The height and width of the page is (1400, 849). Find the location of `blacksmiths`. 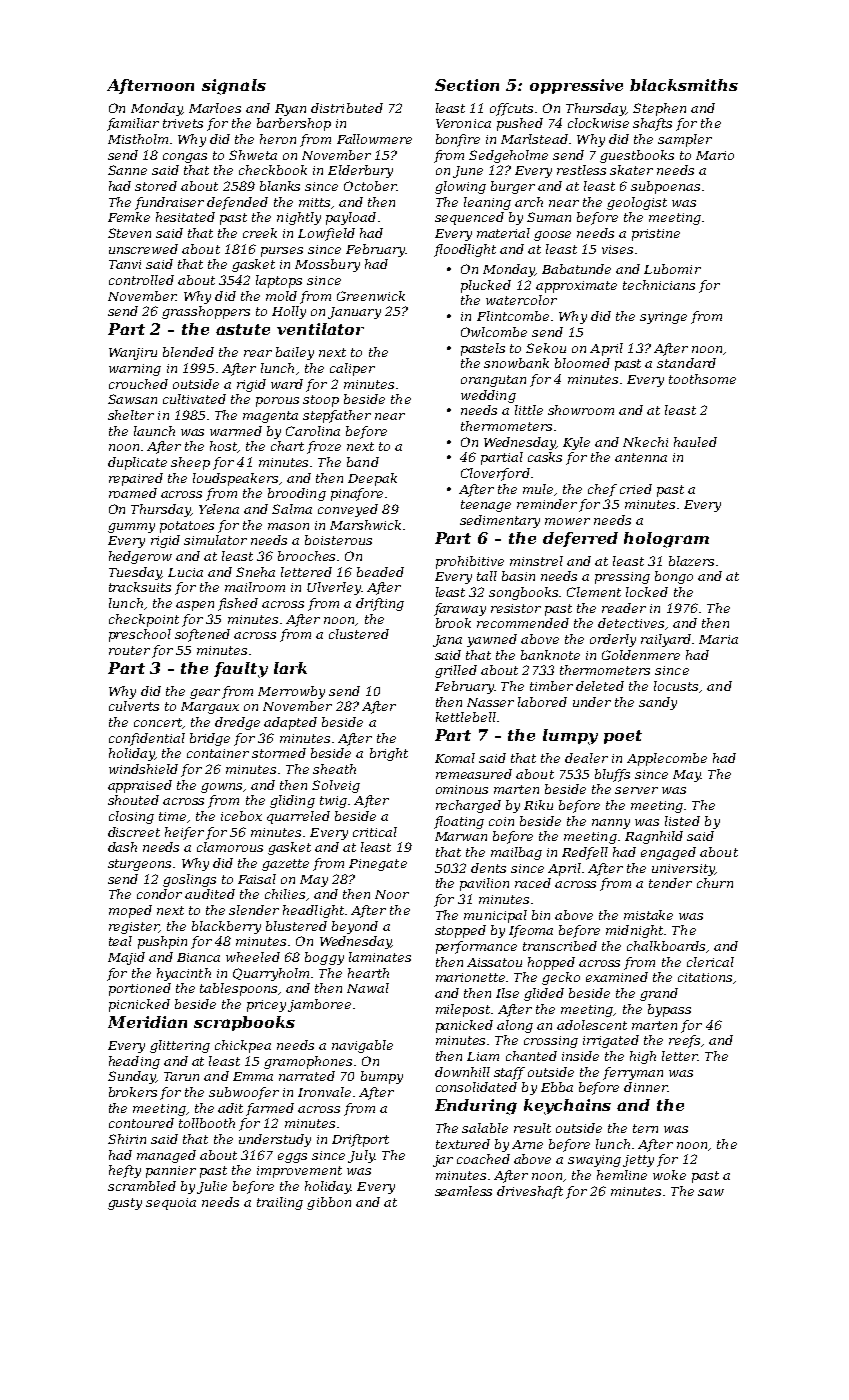

blacksmiths is located at coordinates (684, 85).
